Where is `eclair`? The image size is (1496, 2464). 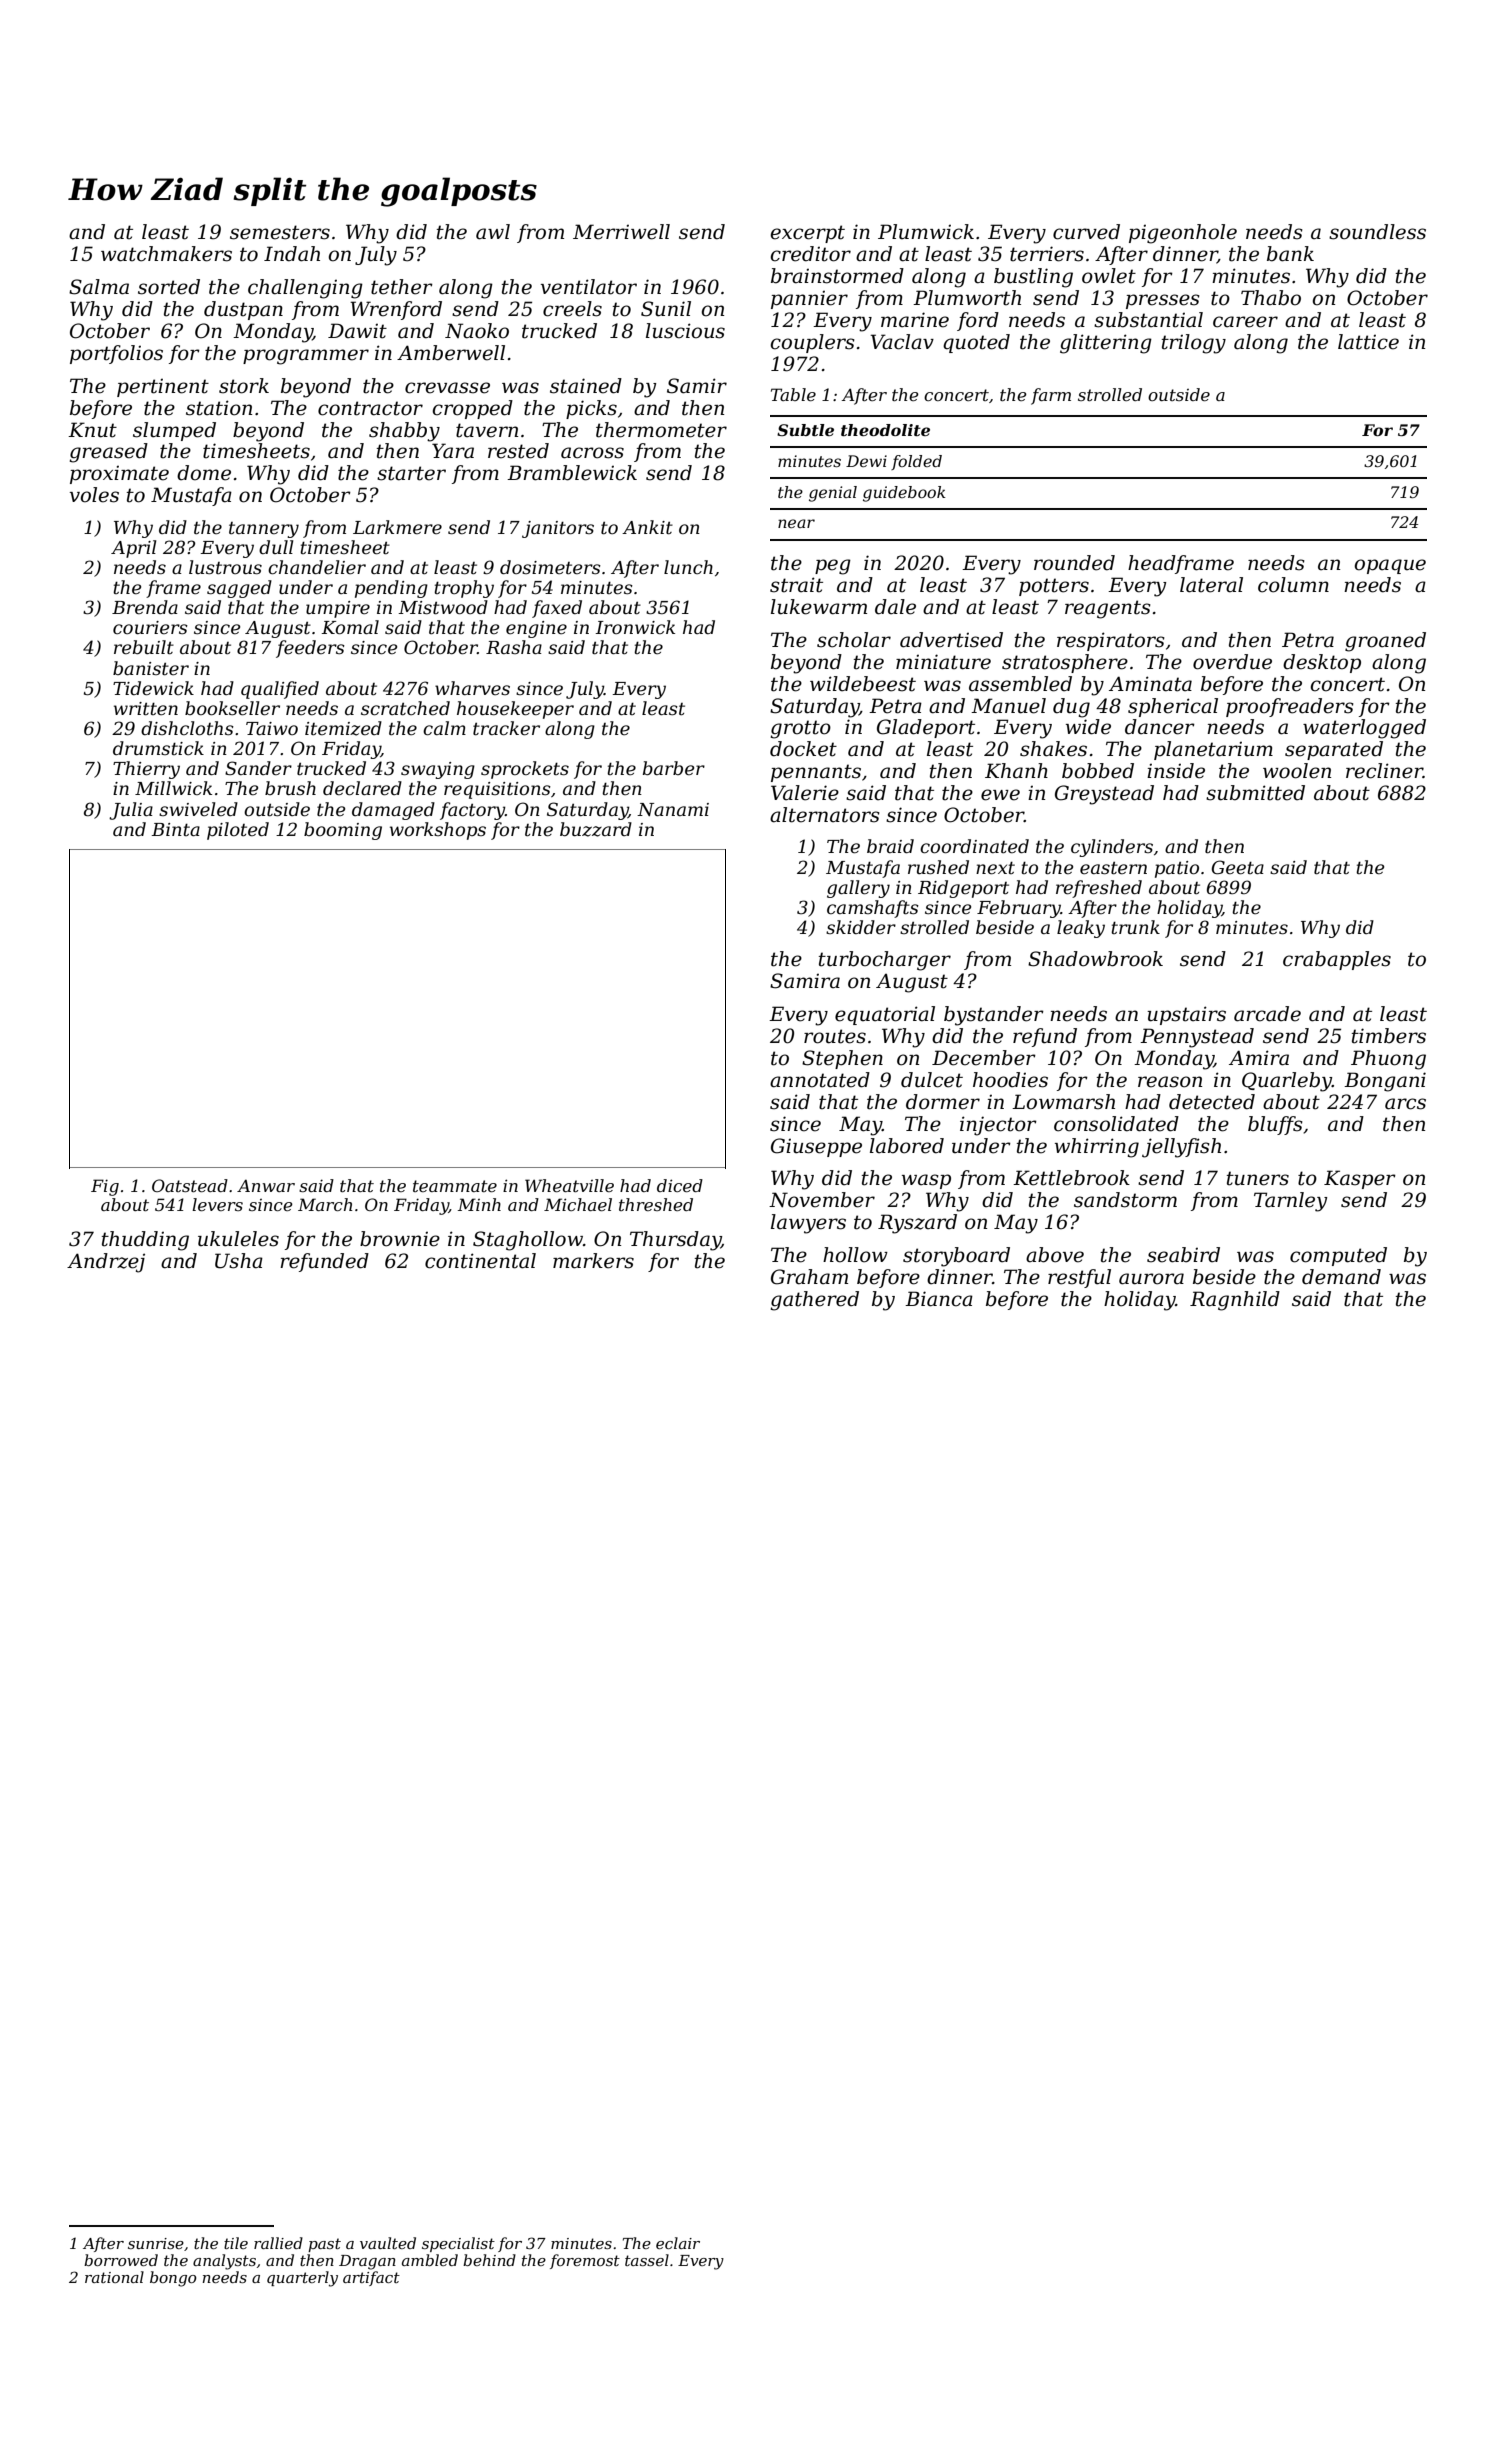
eclair is located at coordinates (678, 2243).
